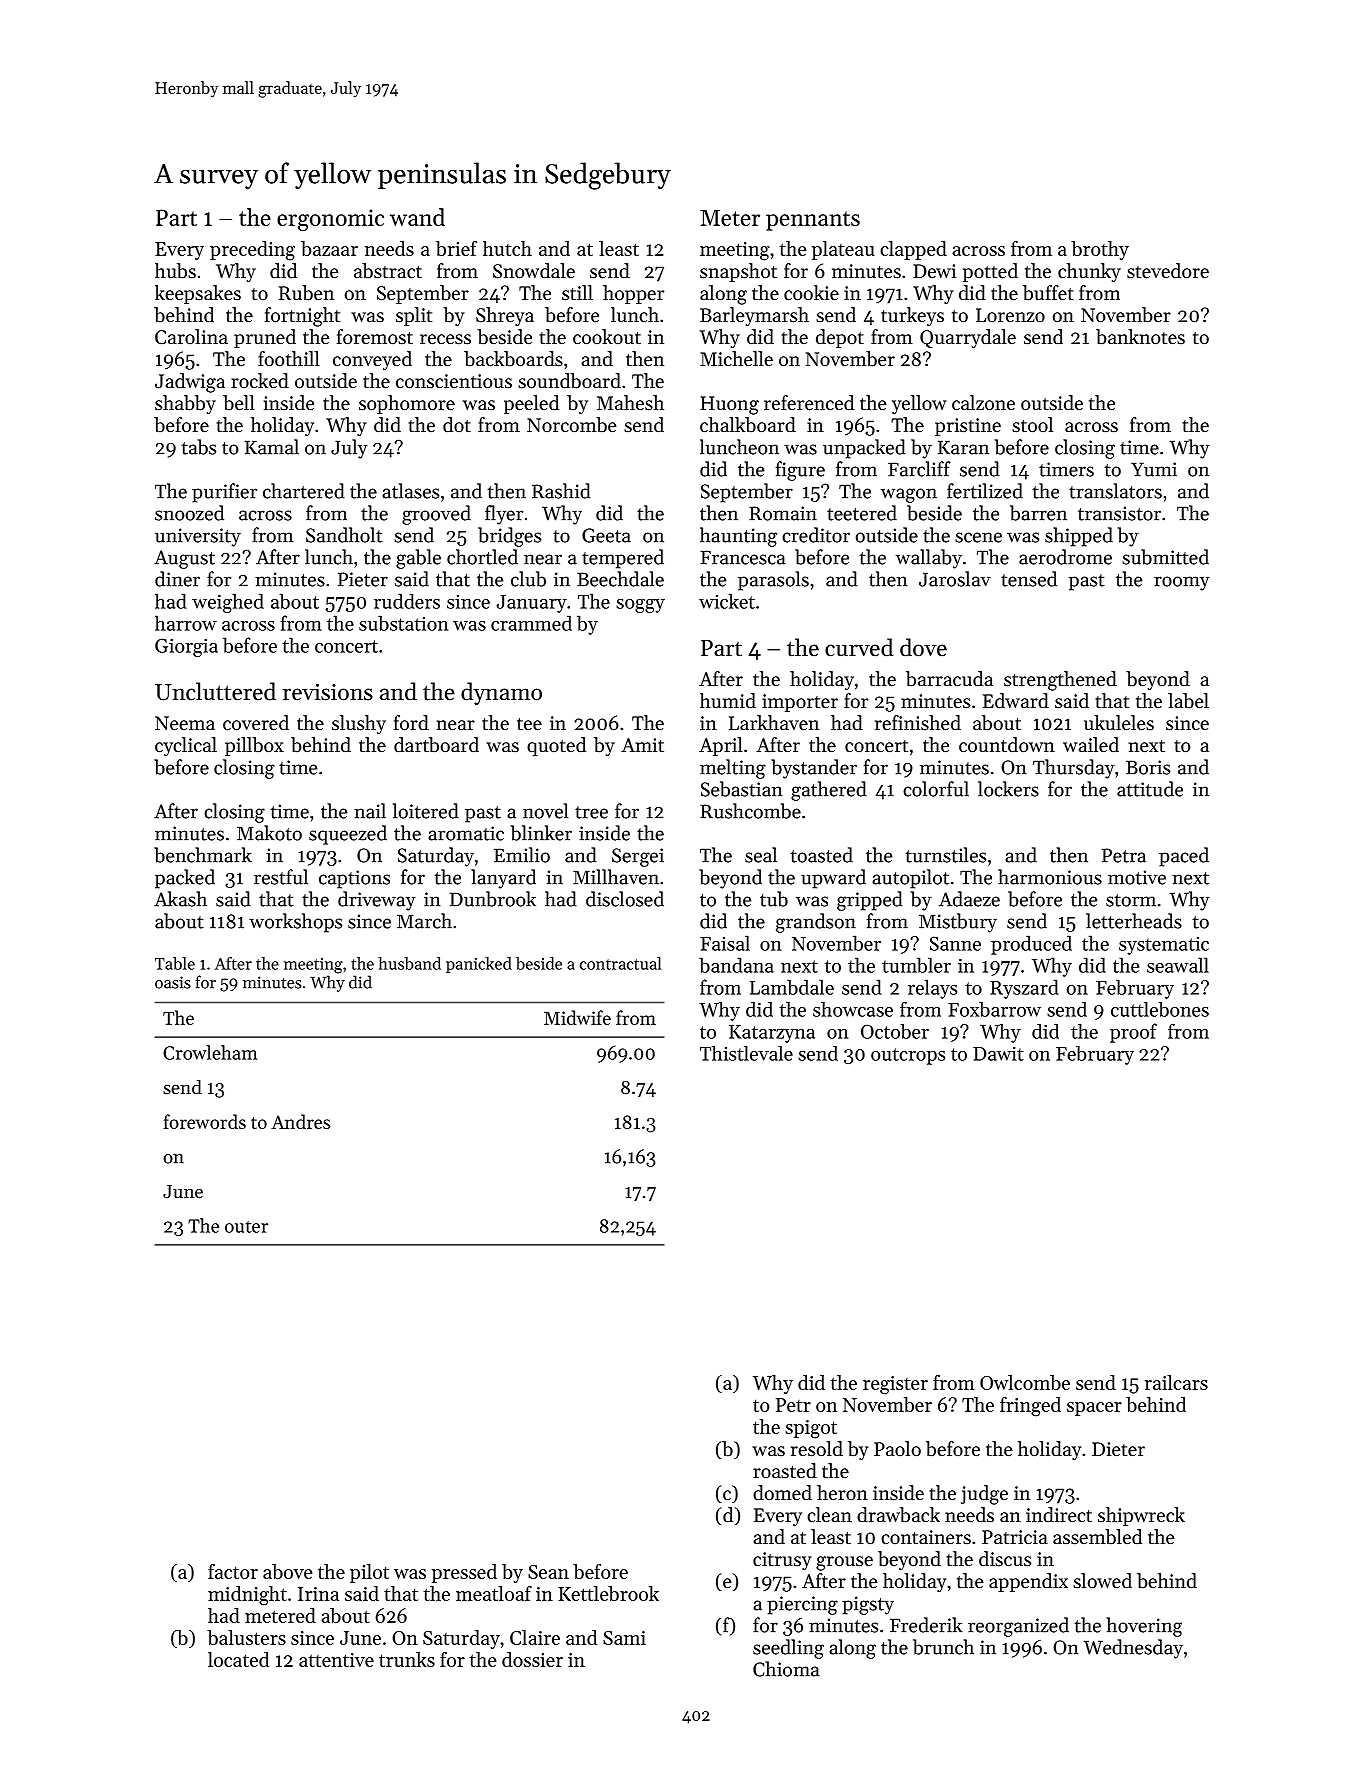  What do you see at coordinates (464, 1573) in the document?
I see `pressed` at bounding box center [464, 1573].
